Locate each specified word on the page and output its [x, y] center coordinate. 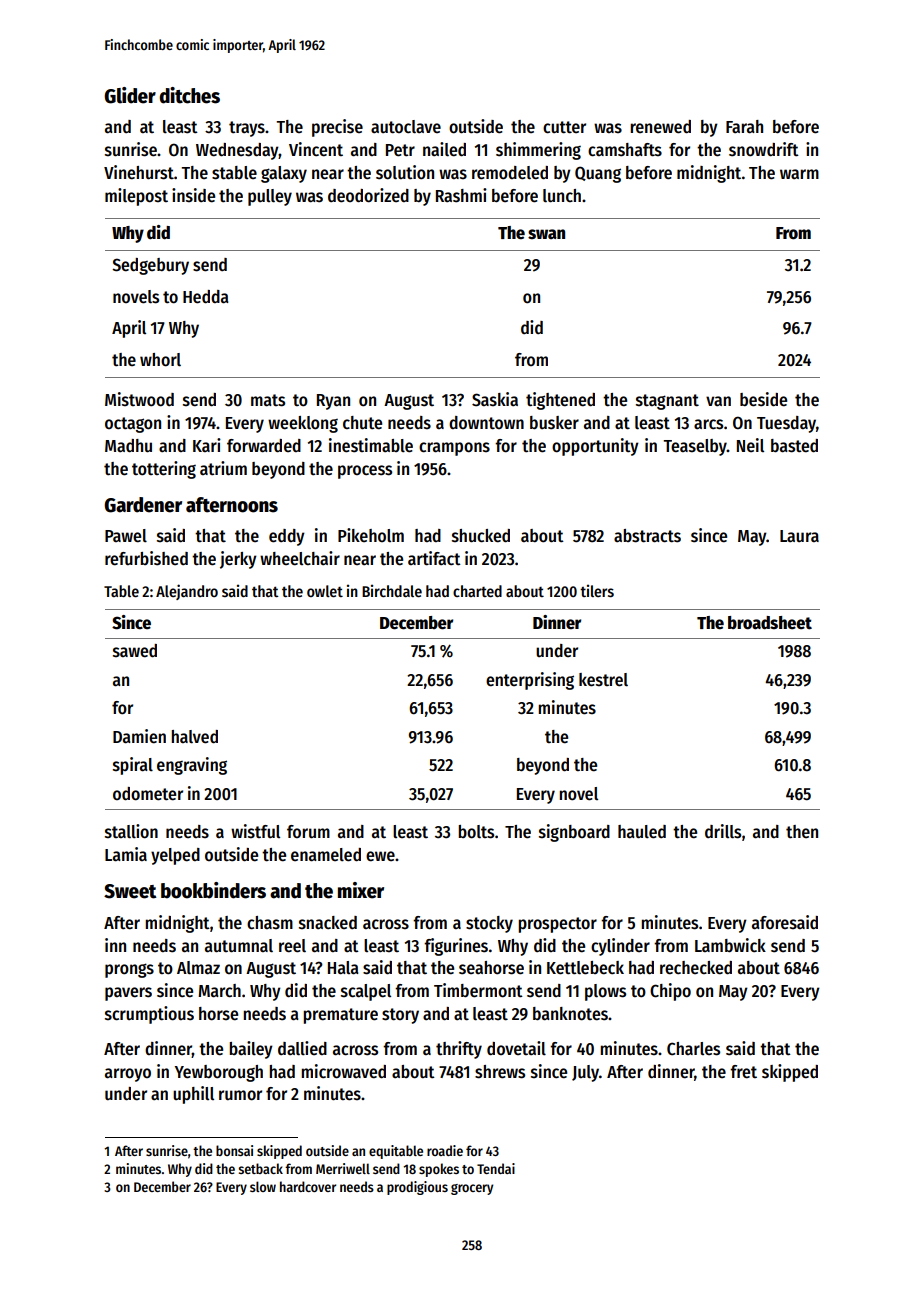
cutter [564, 127]
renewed [660, 127]
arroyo [128, 1075]
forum [308, 832]
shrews [500, 1072]
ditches [189, 95]
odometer [148, 794]
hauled [642, 832]
